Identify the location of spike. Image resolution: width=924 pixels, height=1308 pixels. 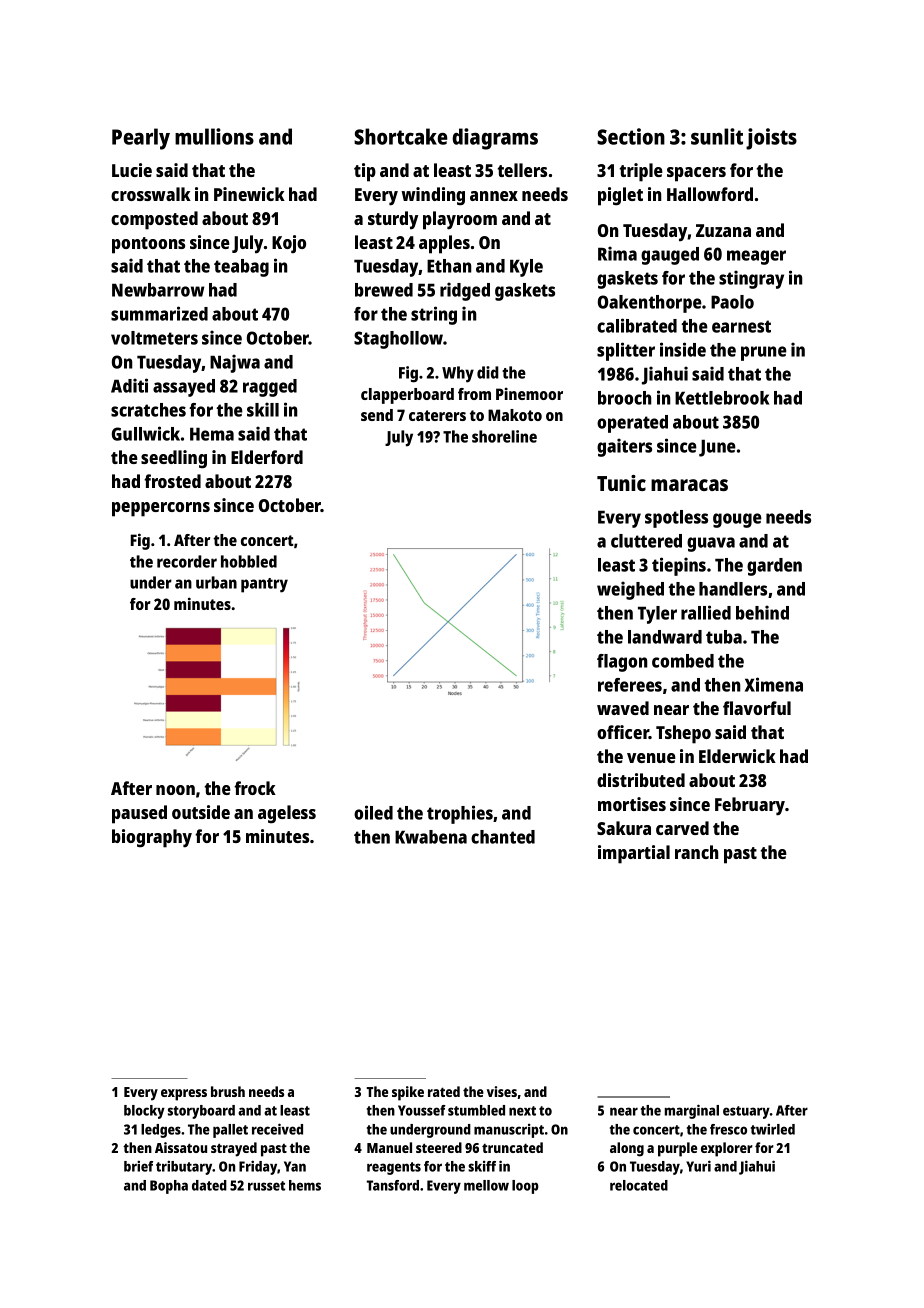
(408, 1093).
